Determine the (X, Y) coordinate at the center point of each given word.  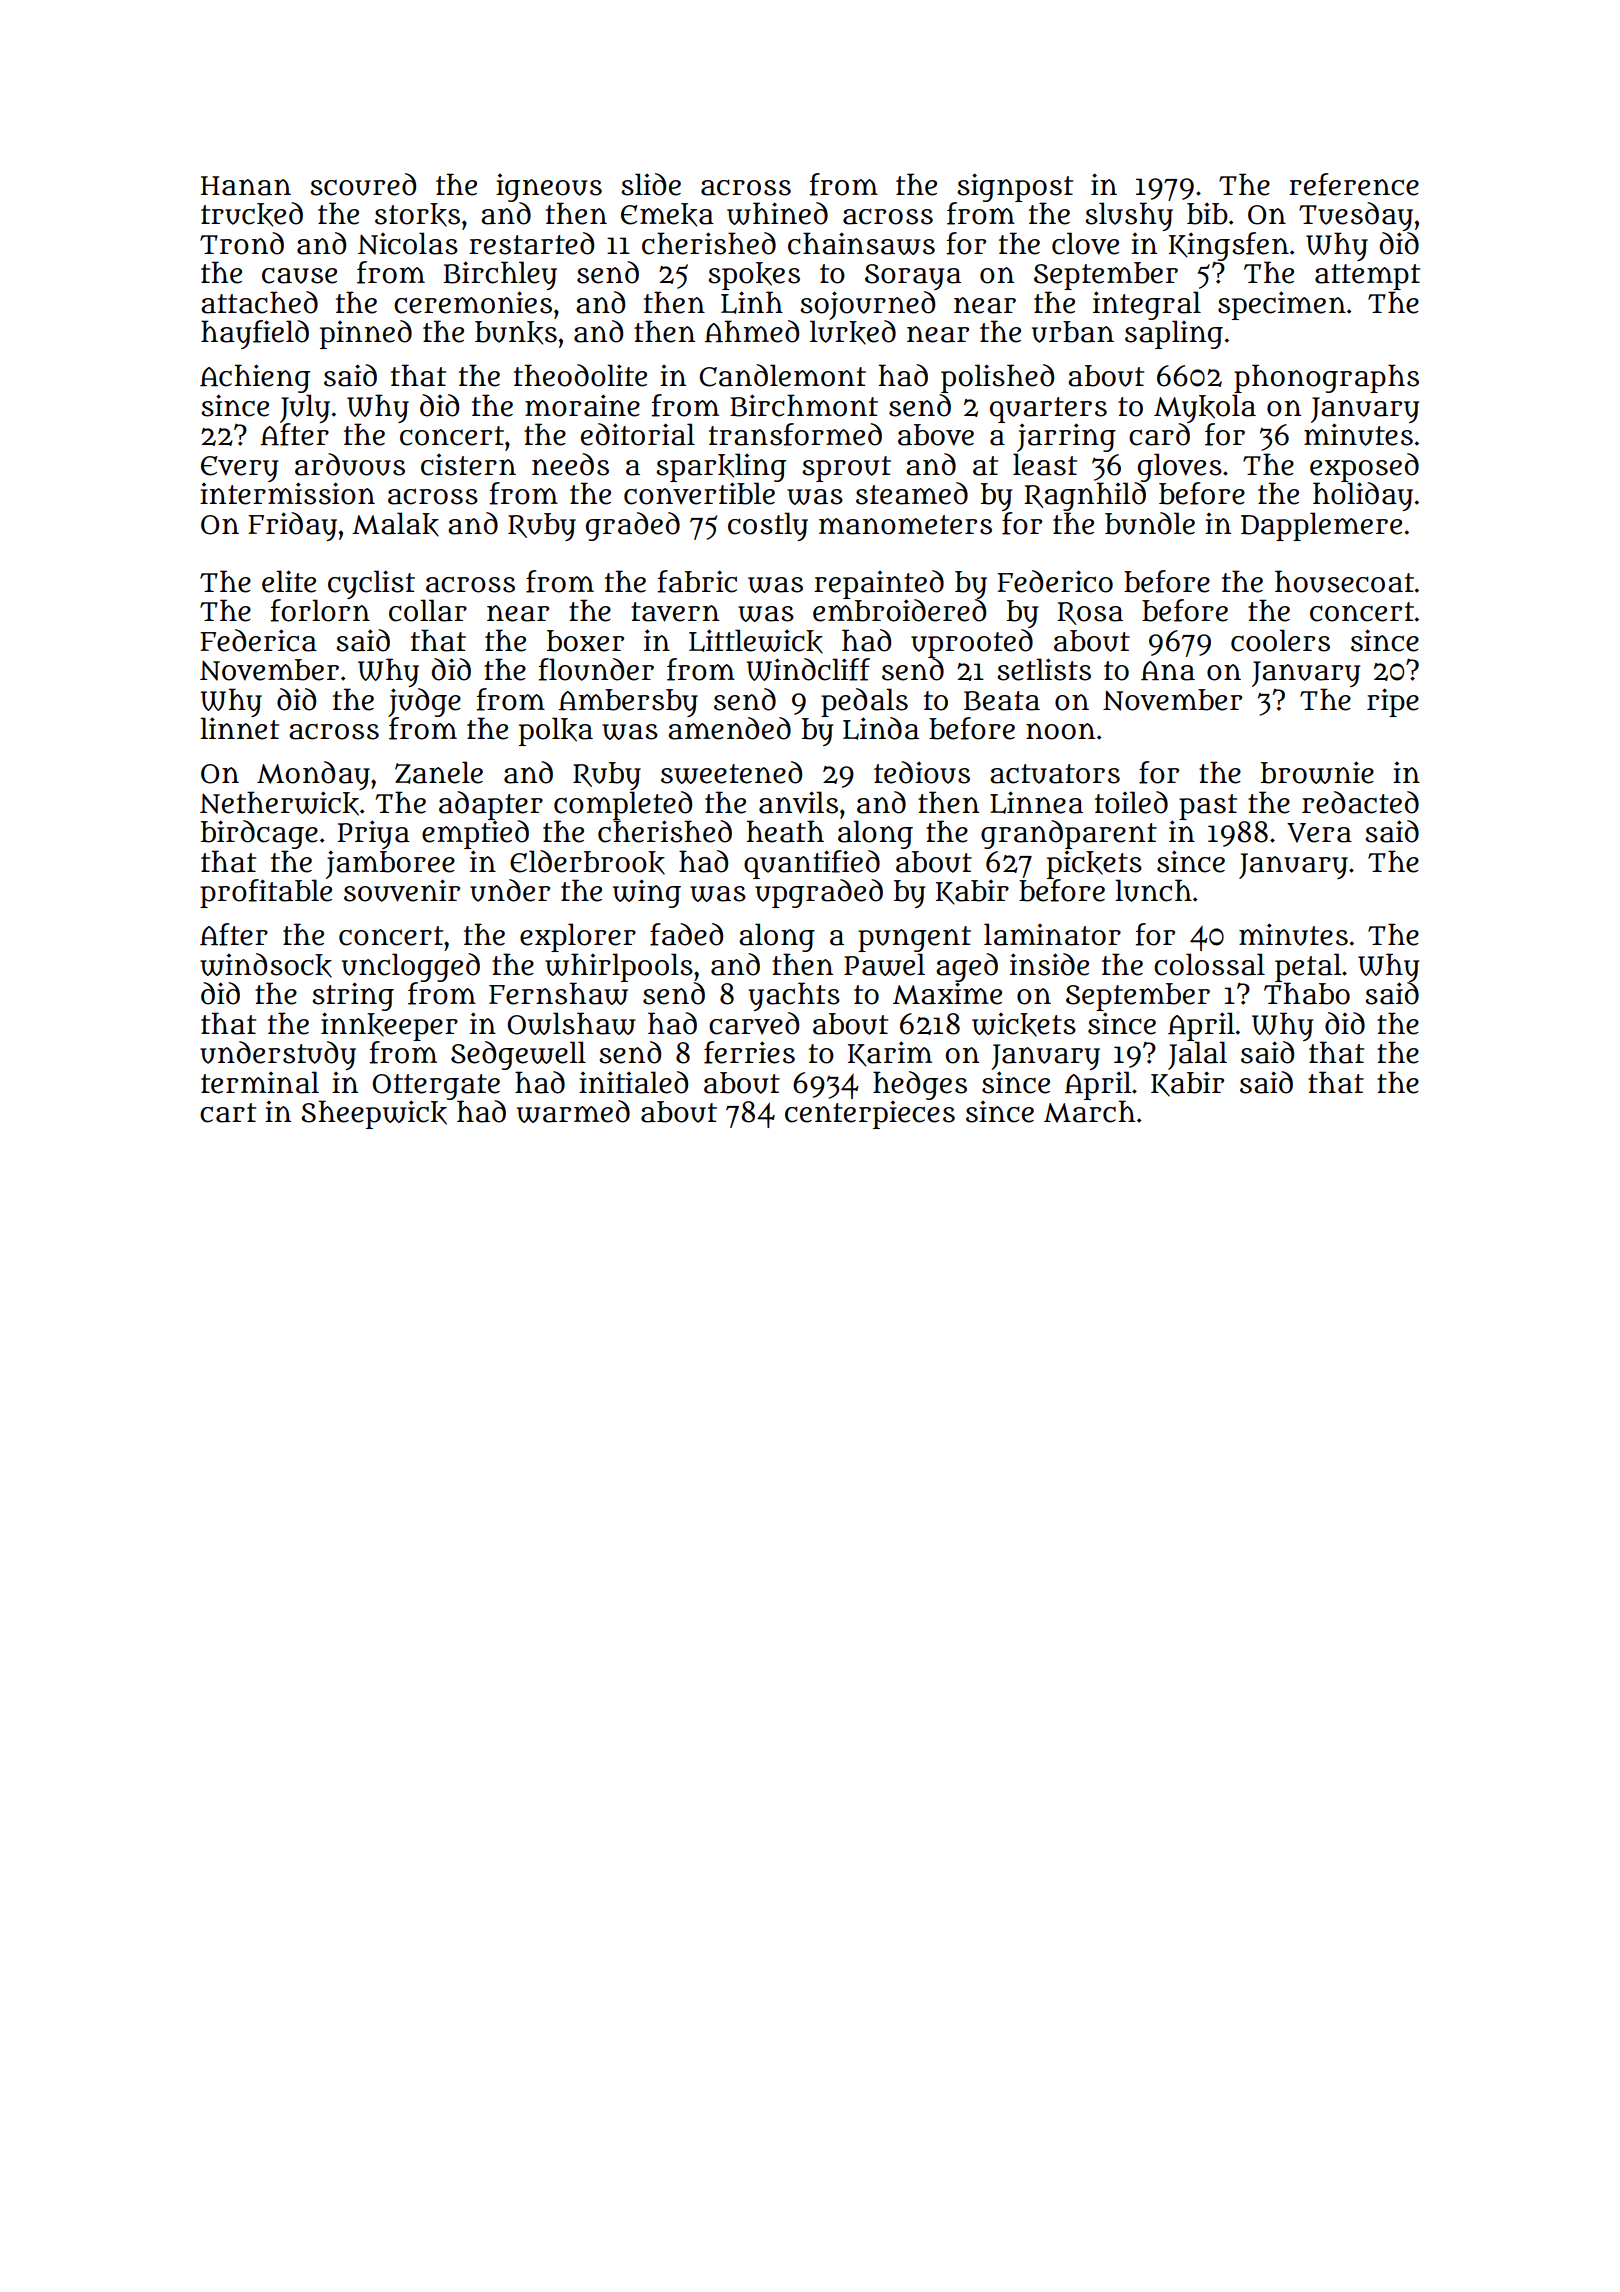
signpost (1015, 187)
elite (289, 581)
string (353, 996)
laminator (1052, 934)
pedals (864, 702)
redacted (1360, 802)
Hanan (246, 186)
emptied (475, 834)
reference (1354, 184)
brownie (1317, 772)
